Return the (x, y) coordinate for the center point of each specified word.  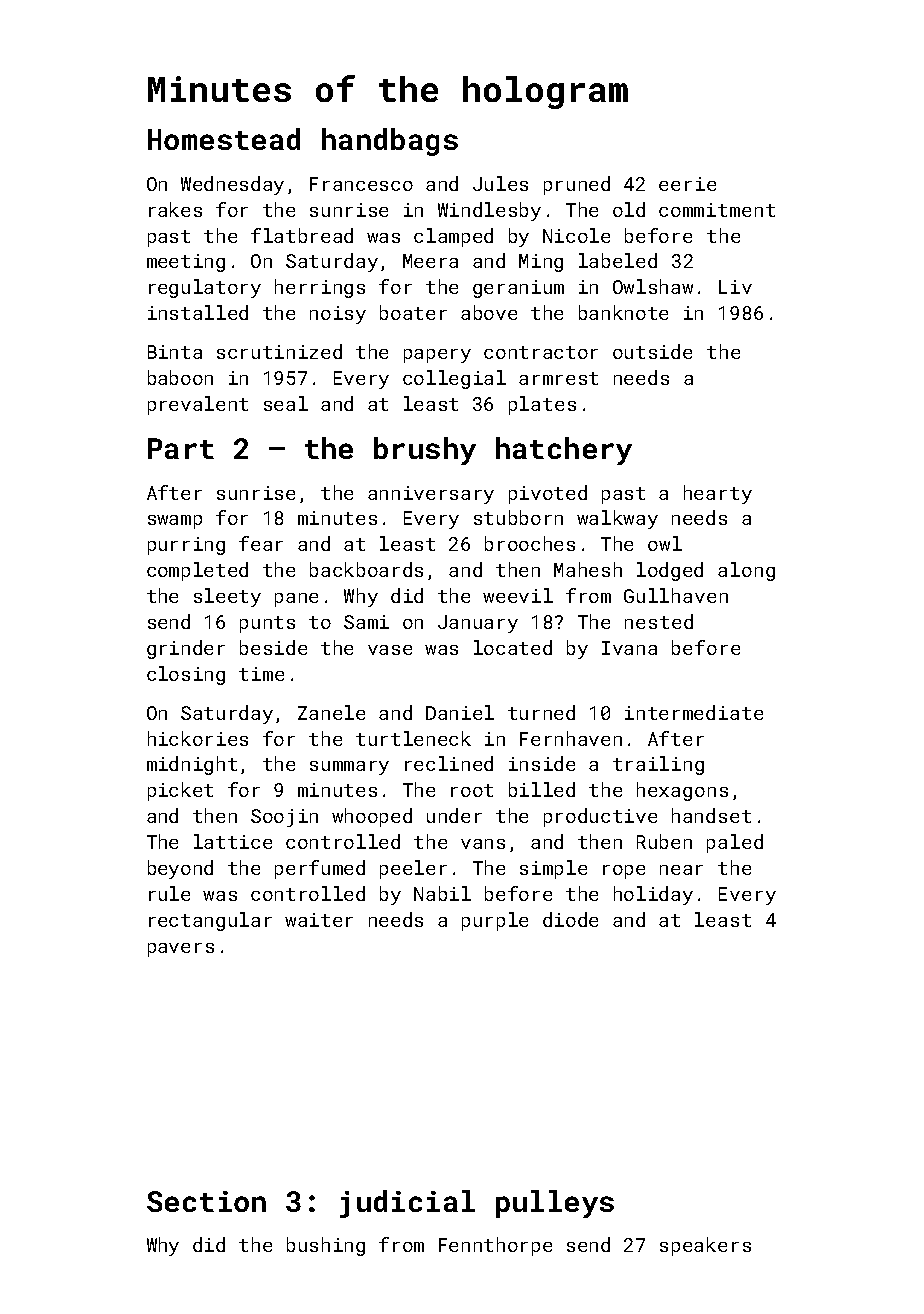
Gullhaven (676, 595)
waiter (319, 920)
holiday (653, 895)
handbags (390, 142)
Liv (735, 287)
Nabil (442, 893)
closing (186, 675)
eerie (687, 184)
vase (390, 650)
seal (286, 403)
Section (206, 1201)
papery (437, 356)
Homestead (224, 139)
